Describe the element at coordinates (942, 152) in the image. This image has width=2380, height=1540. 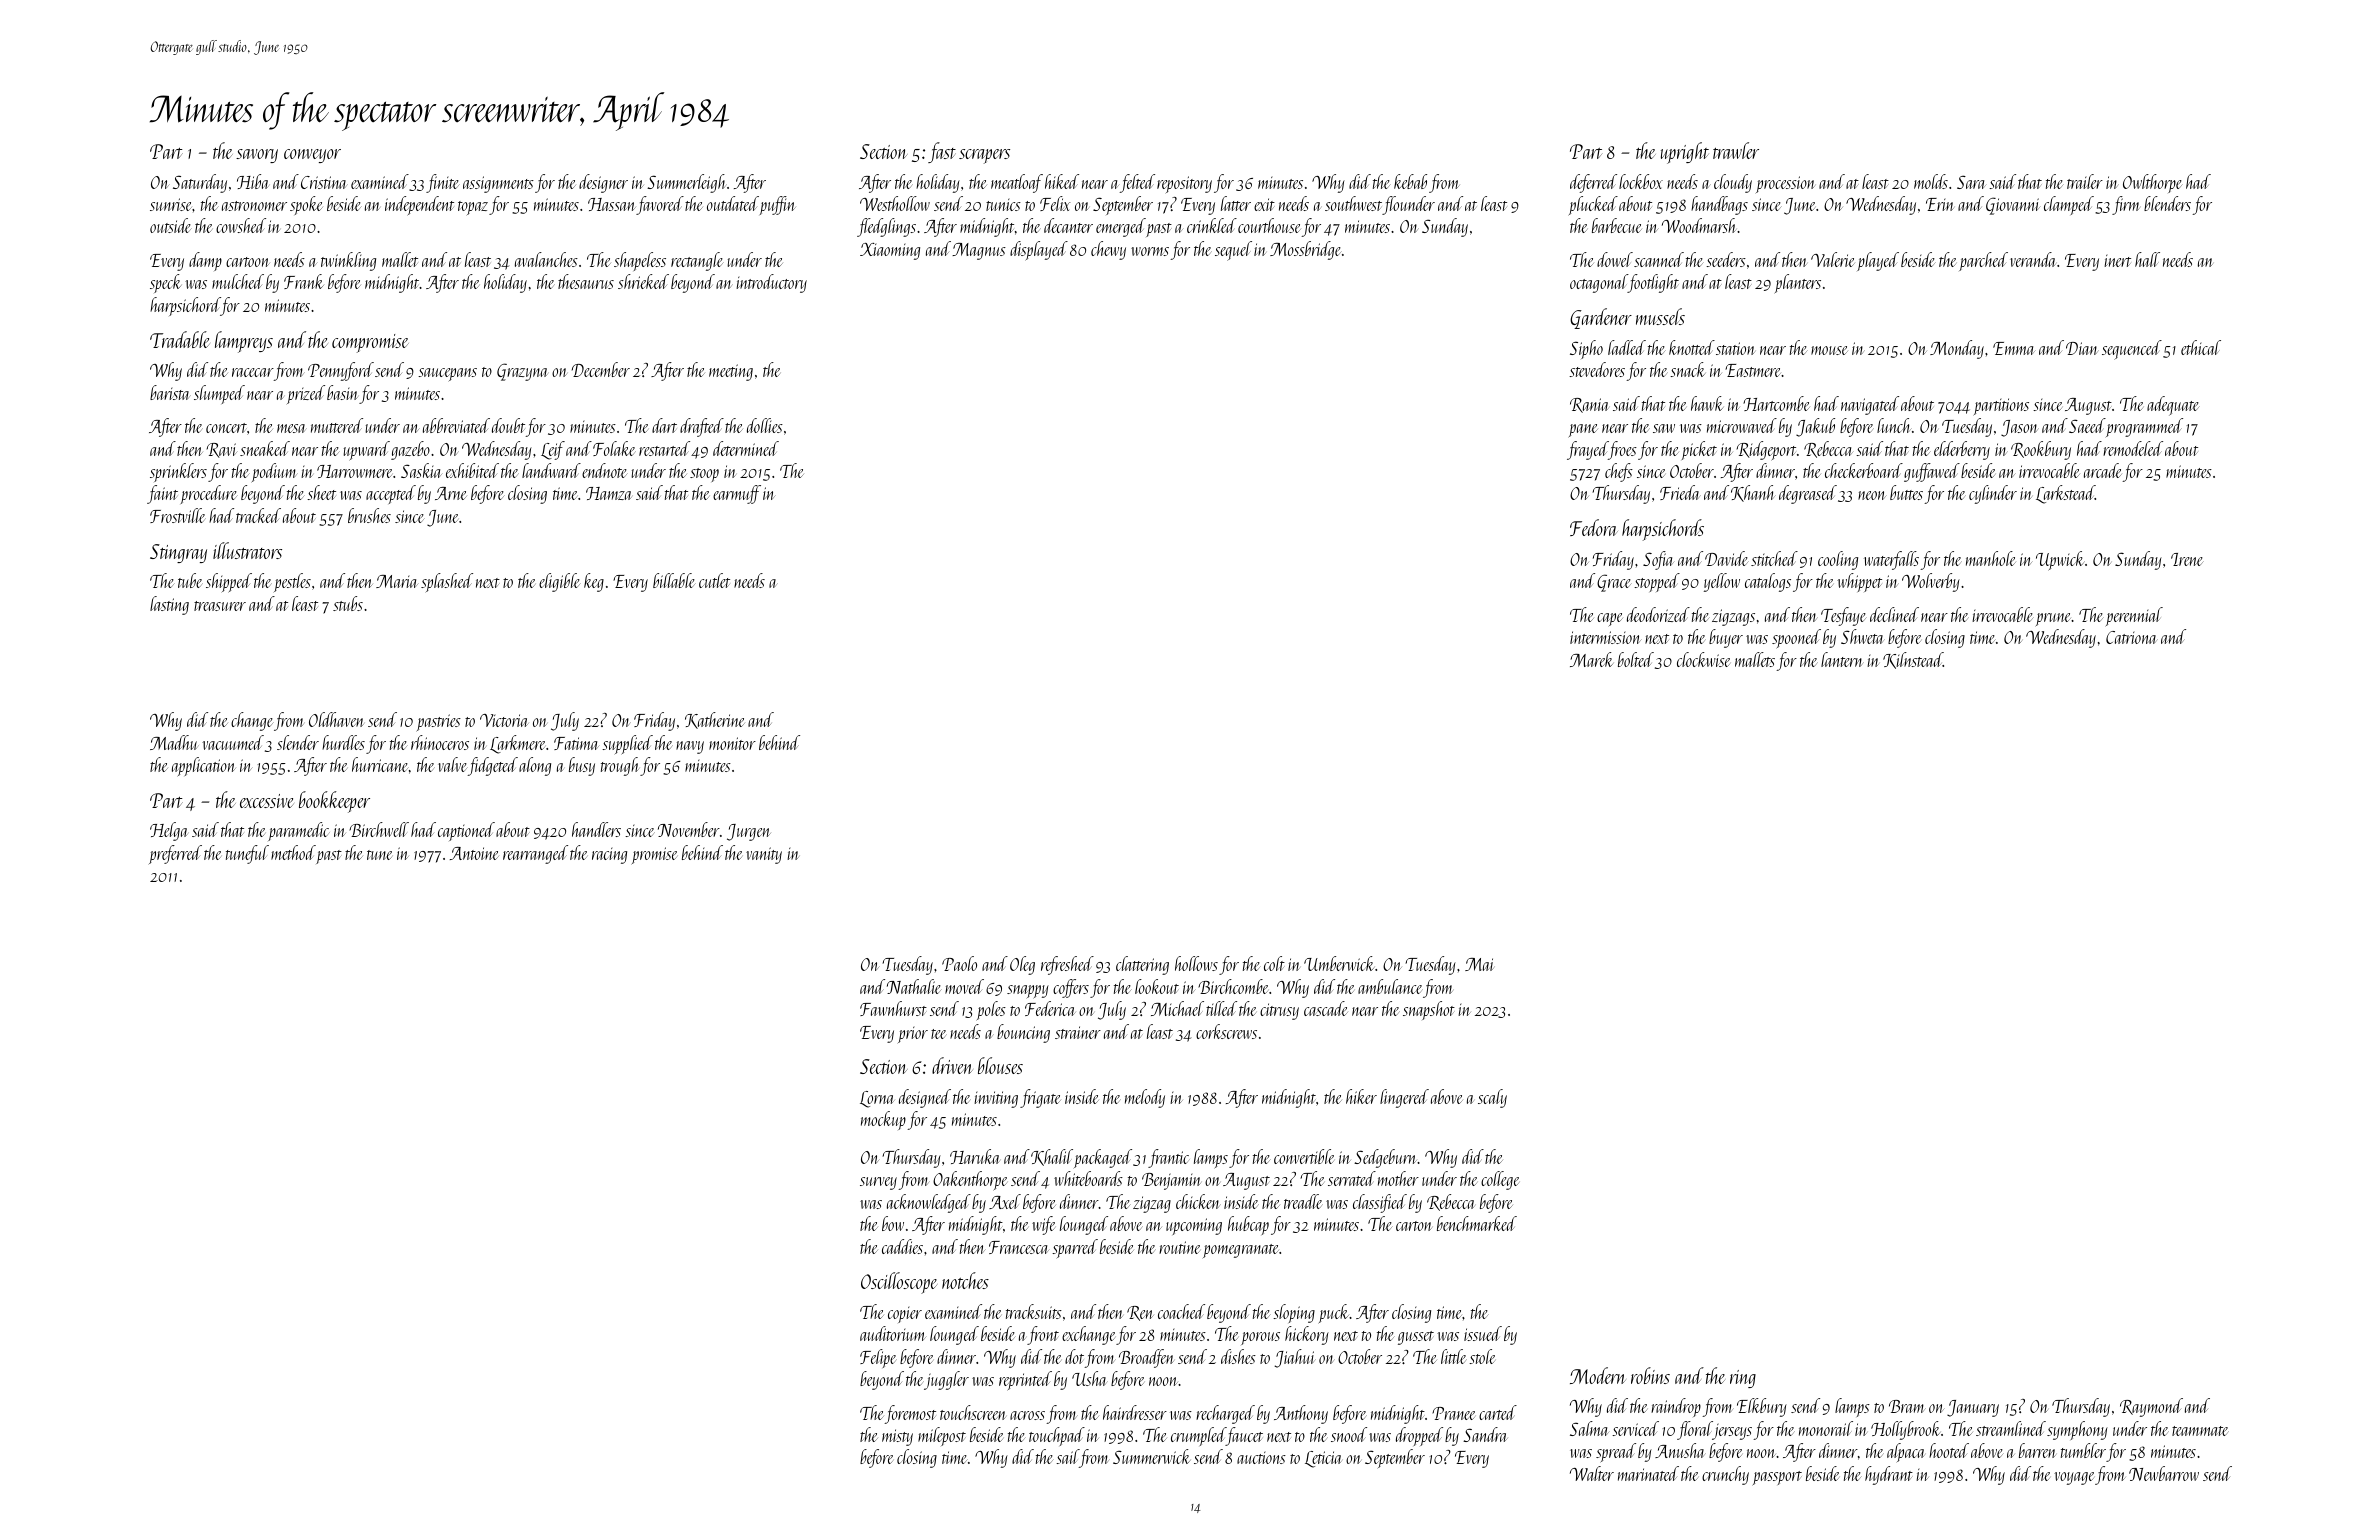
I see `fast` at that location.
